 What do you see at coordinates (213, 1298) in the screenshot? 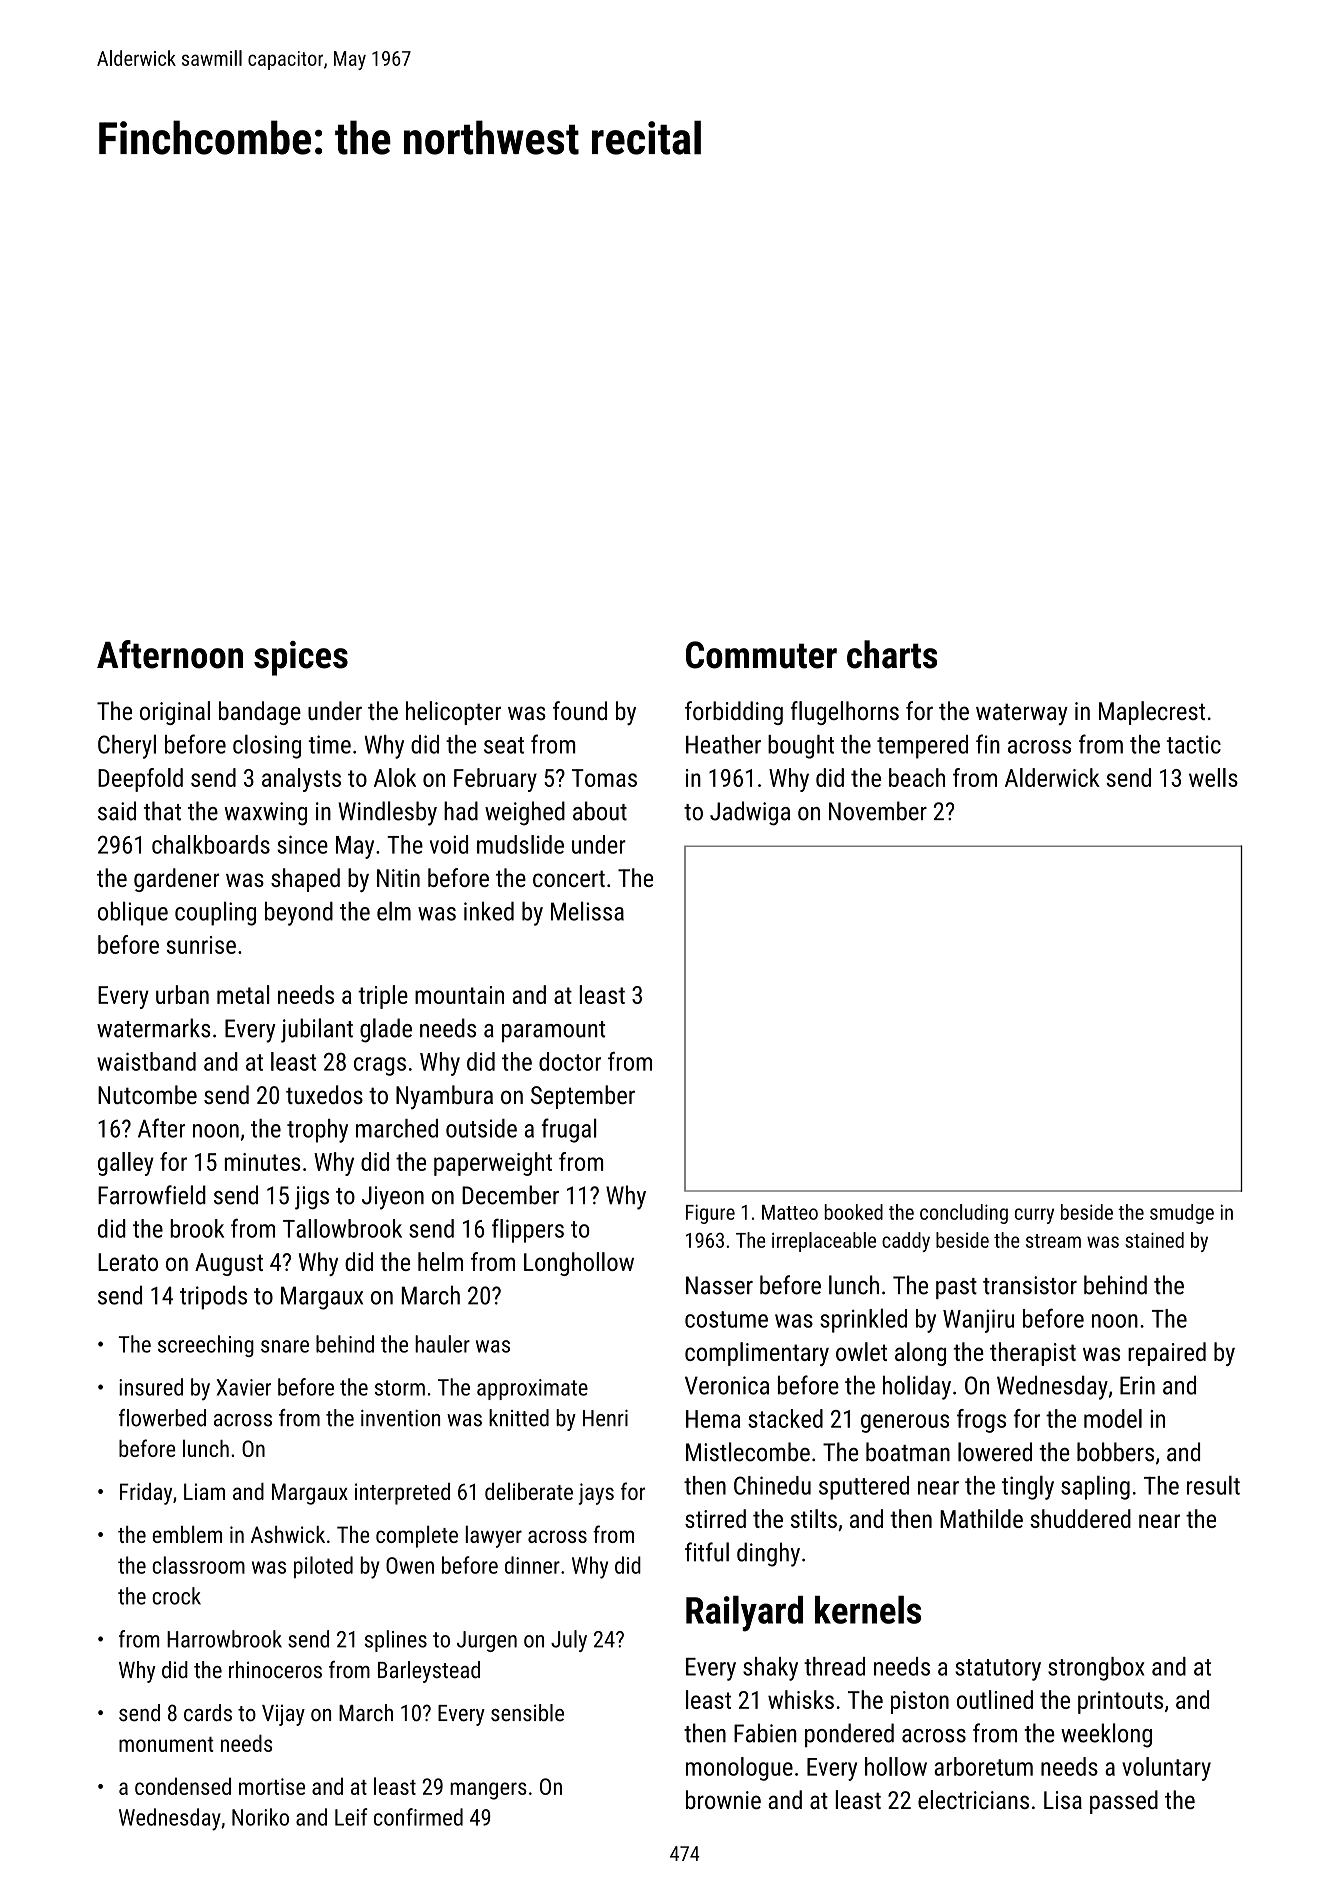
I see `tripods` at bounding box center [213, 1298].
